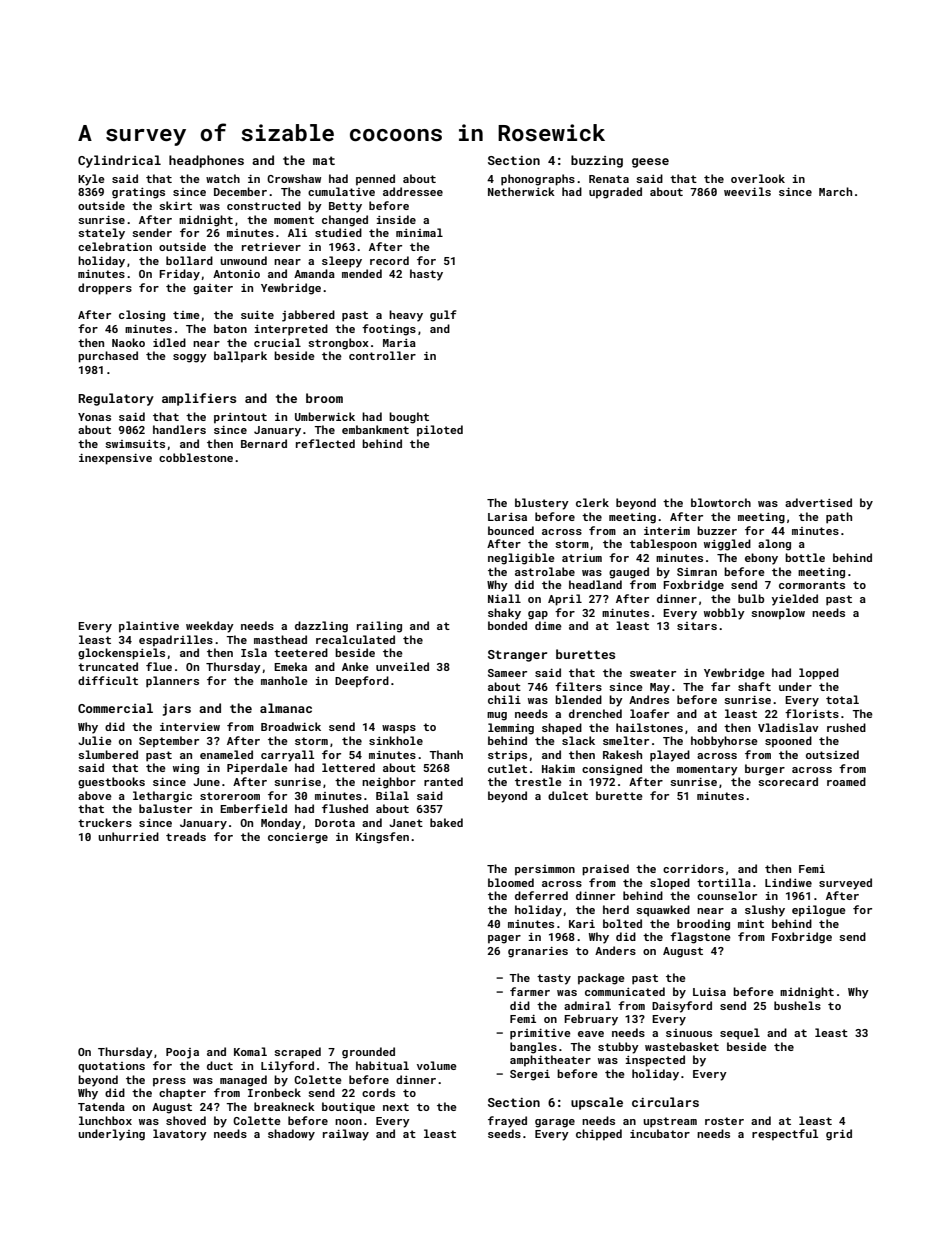 This screenshot has width=952, height=1233. What do you see at coordinates (382, 838) in the screenshot?
I see `Kingsfen` at bounding box center [382, 838].
